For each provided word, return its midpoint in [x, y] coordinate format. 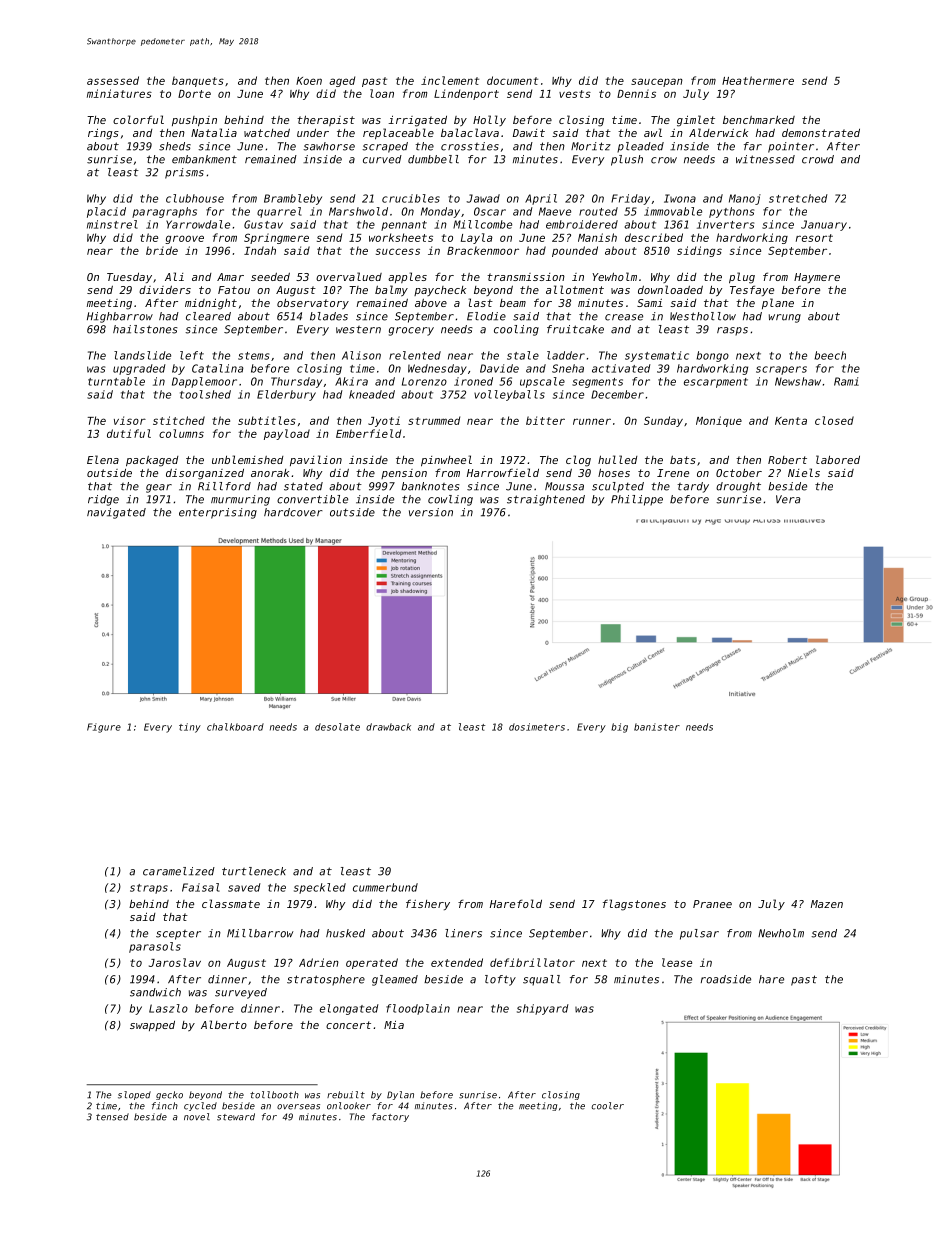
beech [830, 355]
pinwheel [446, 461]
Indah [260, 250]
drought [738, 487]
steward [236, 1117]
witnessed [765, 159]
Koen [309, 81]
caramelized [179, 871]
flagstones [634, 905]
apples [407, 277]
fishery [428, 904]
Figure [104, 728]
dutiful [129, 433]
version [431, 512]
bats [683, 460]
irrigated [417, 121]
